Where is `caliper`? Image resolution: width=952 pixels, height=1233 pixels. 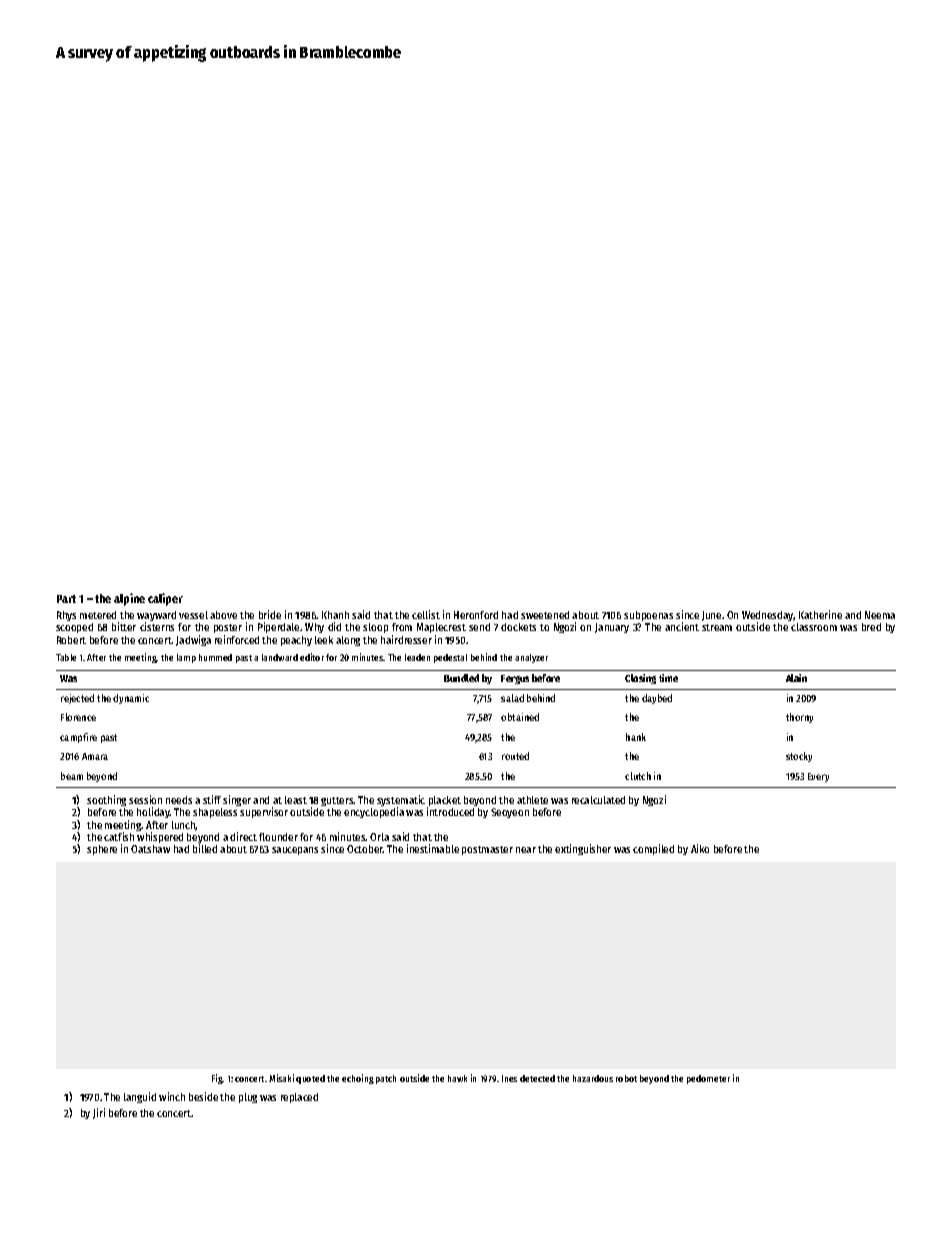
caliper is located at coordinates (165, 599).
